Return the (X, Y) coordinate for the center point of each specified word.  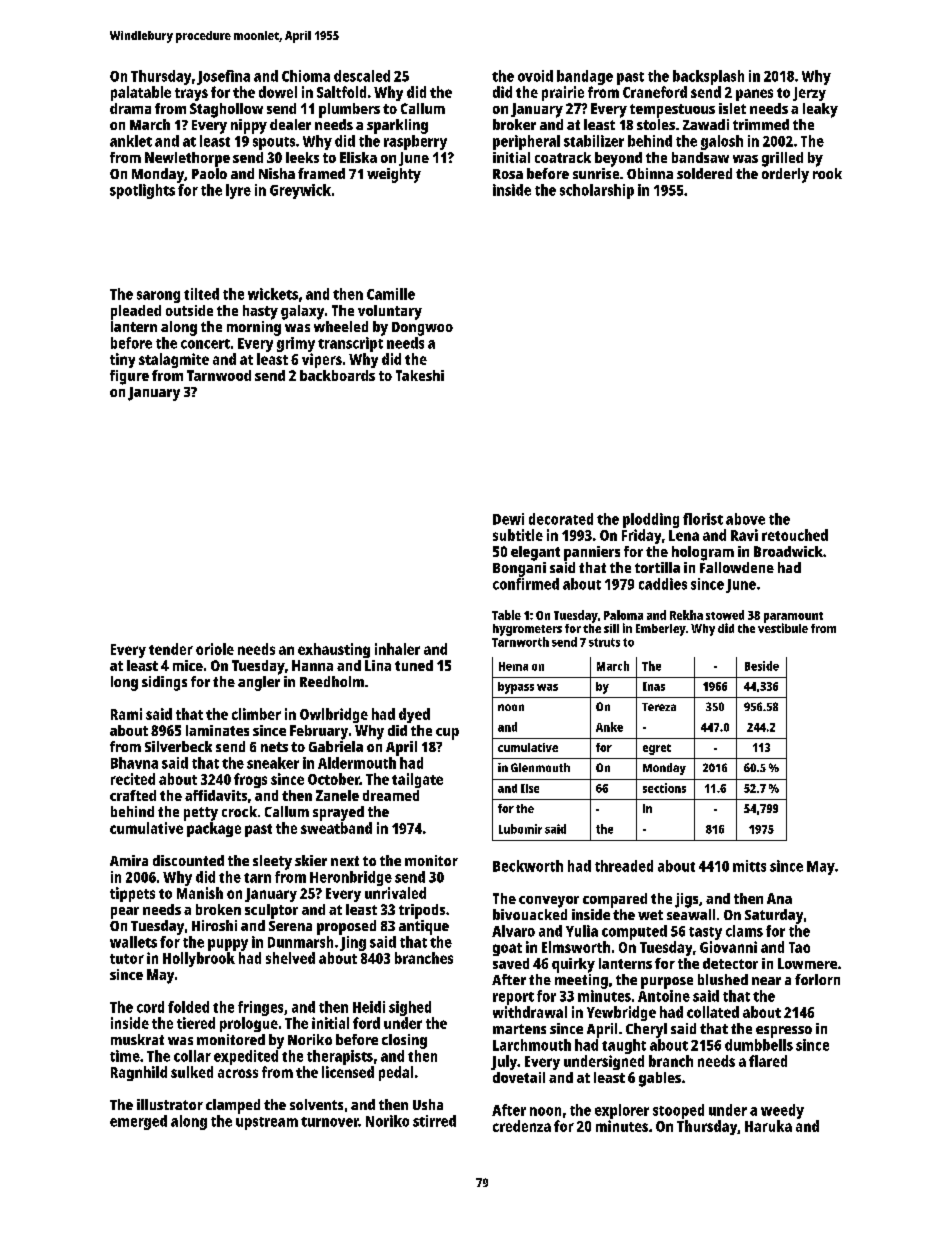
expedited (246, 1057)
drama (130, 108)
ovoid (535, 76)
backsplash (708, 77)
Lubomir (520, 829)
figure (129, 377)
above (745, 519)
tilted (201, 294)
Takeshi (420, 375)
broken (218, 909)
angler (259, 683)
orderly (785, 175)
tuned (414, 665)
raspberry (415, 142)
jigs (686, 900)
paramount (793, 617)
